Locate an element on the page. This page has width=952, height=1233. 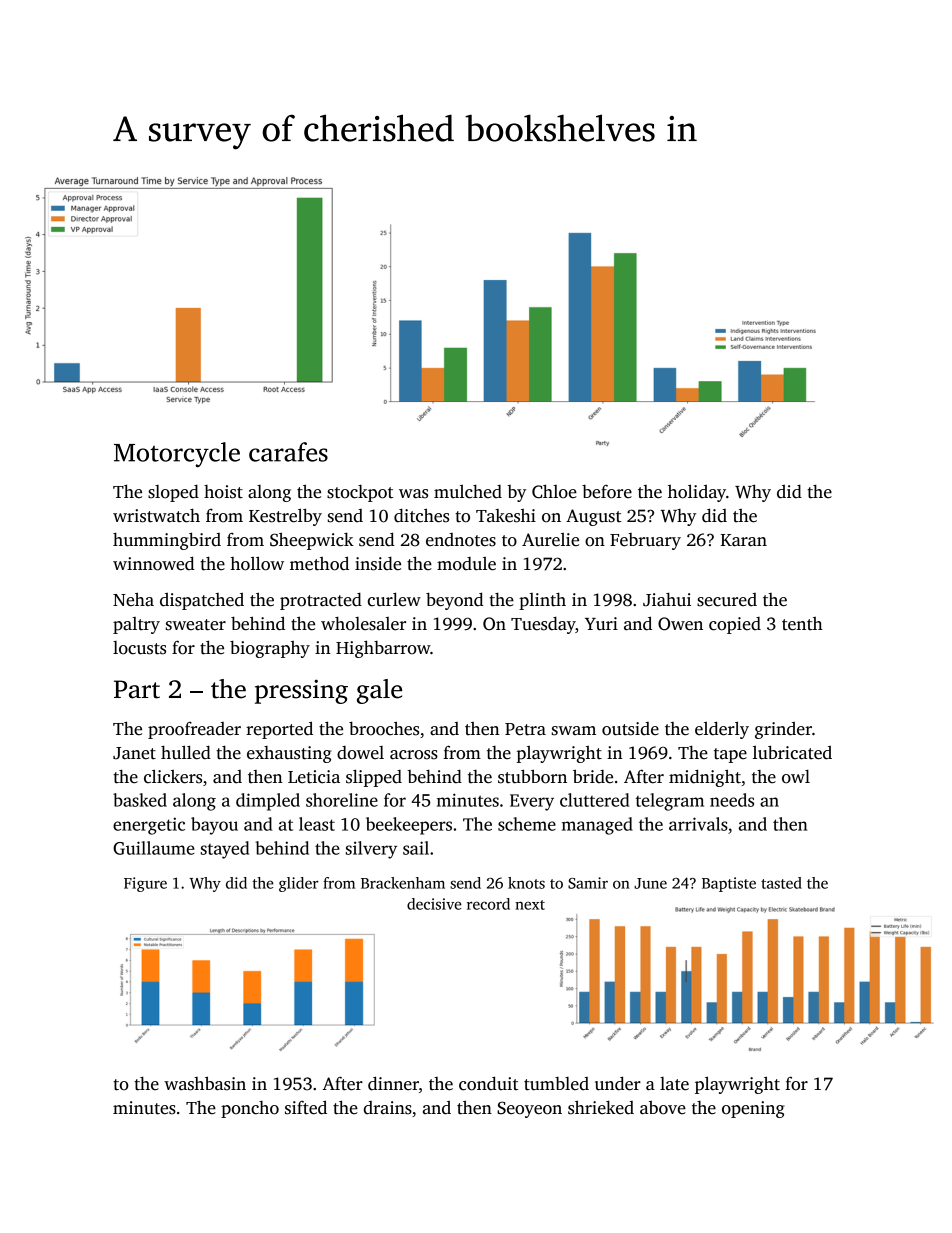
Motorcycle is located at coordinates (177, 454).
